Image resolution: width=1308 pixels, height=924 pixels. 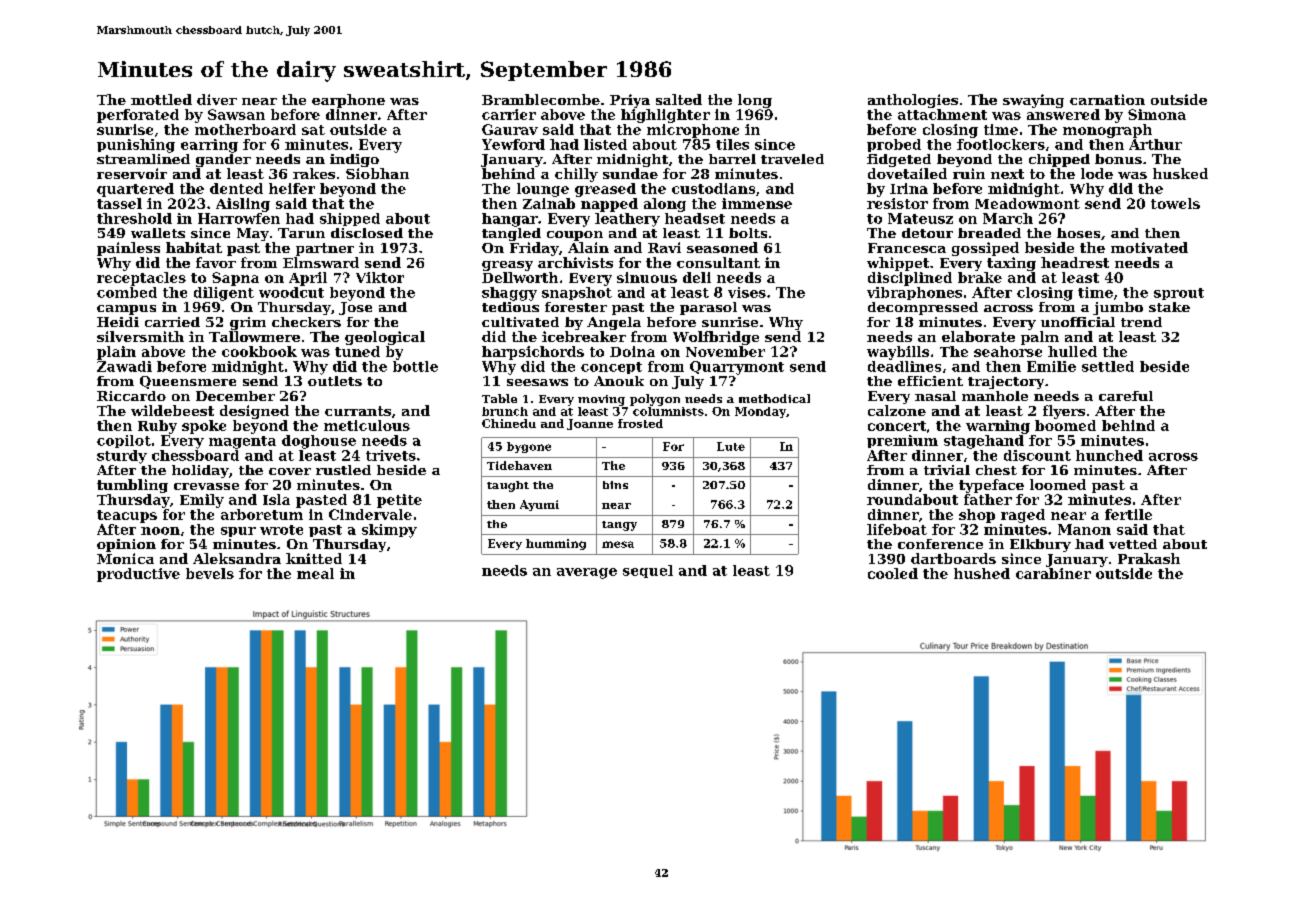 What do you see at coordinates (619, 526) in the screenshot?
I see `tangy` at bounding box center [619, 526].
